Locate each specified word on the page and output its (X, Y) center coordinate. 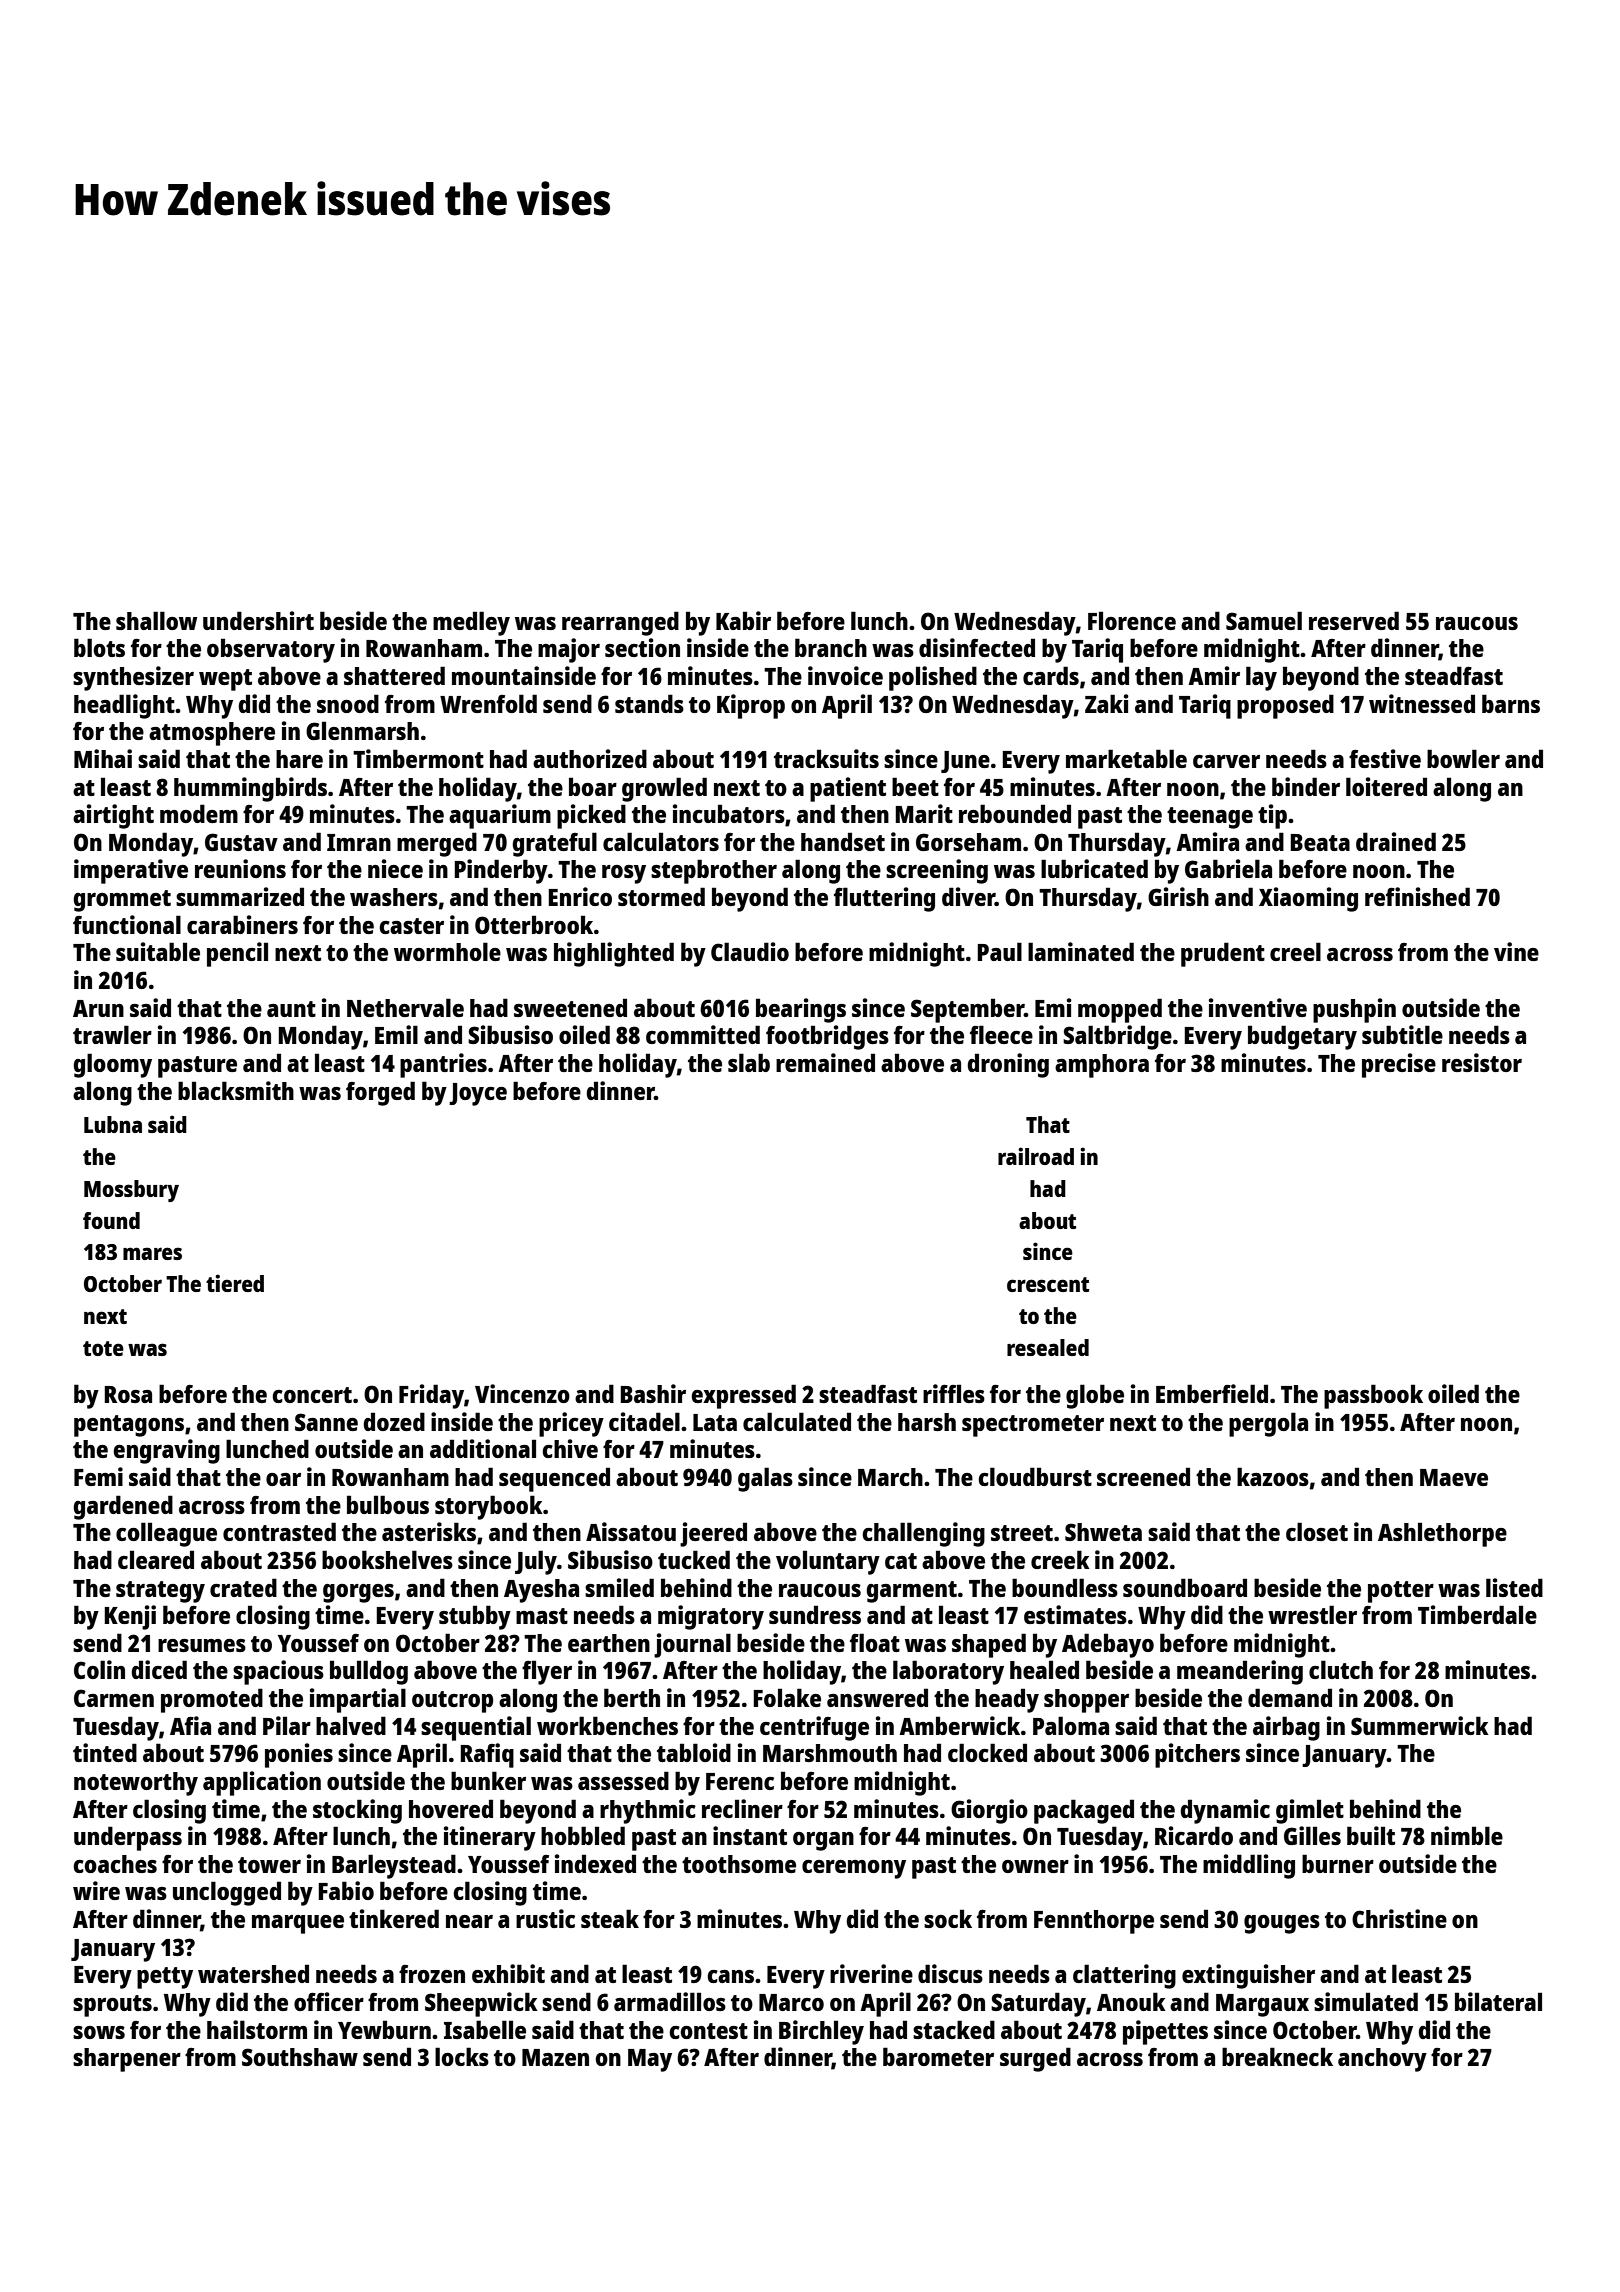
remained (825, 1062)
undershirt (258, 620)
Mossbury (131, 1191)
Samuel (1264, 620)
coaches (115, 1864)
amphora (1102, 1066)
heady (1007, 1700)
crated (243, 1587)
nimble (1467, 1835)
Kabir (743, 620)
